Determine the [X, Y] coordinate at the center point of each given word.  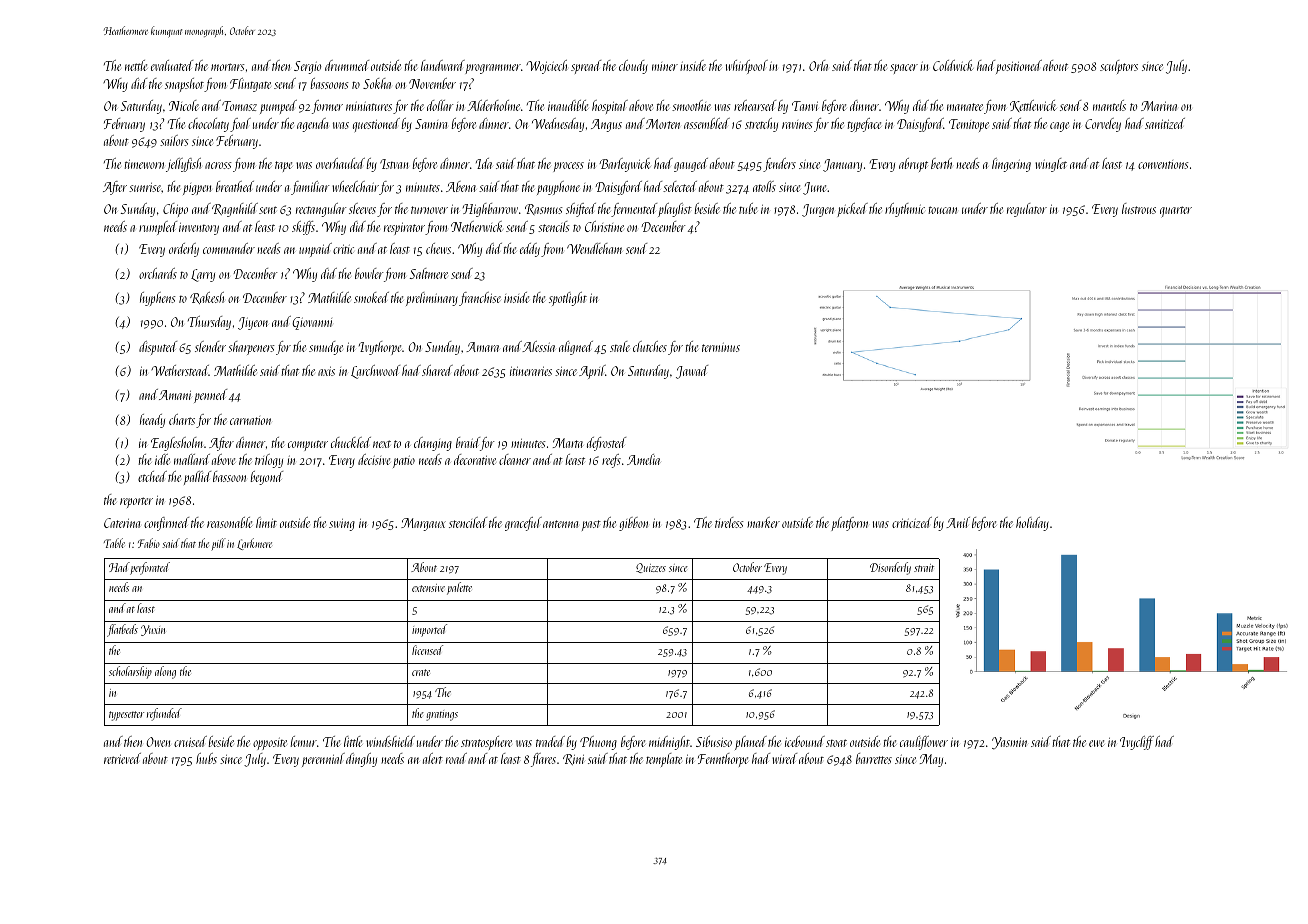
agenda [312, 125]
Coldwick [953, 65]
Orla [818, 65]
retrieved [122, 758]
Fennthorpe [723, 760]
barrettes [874, 758]
